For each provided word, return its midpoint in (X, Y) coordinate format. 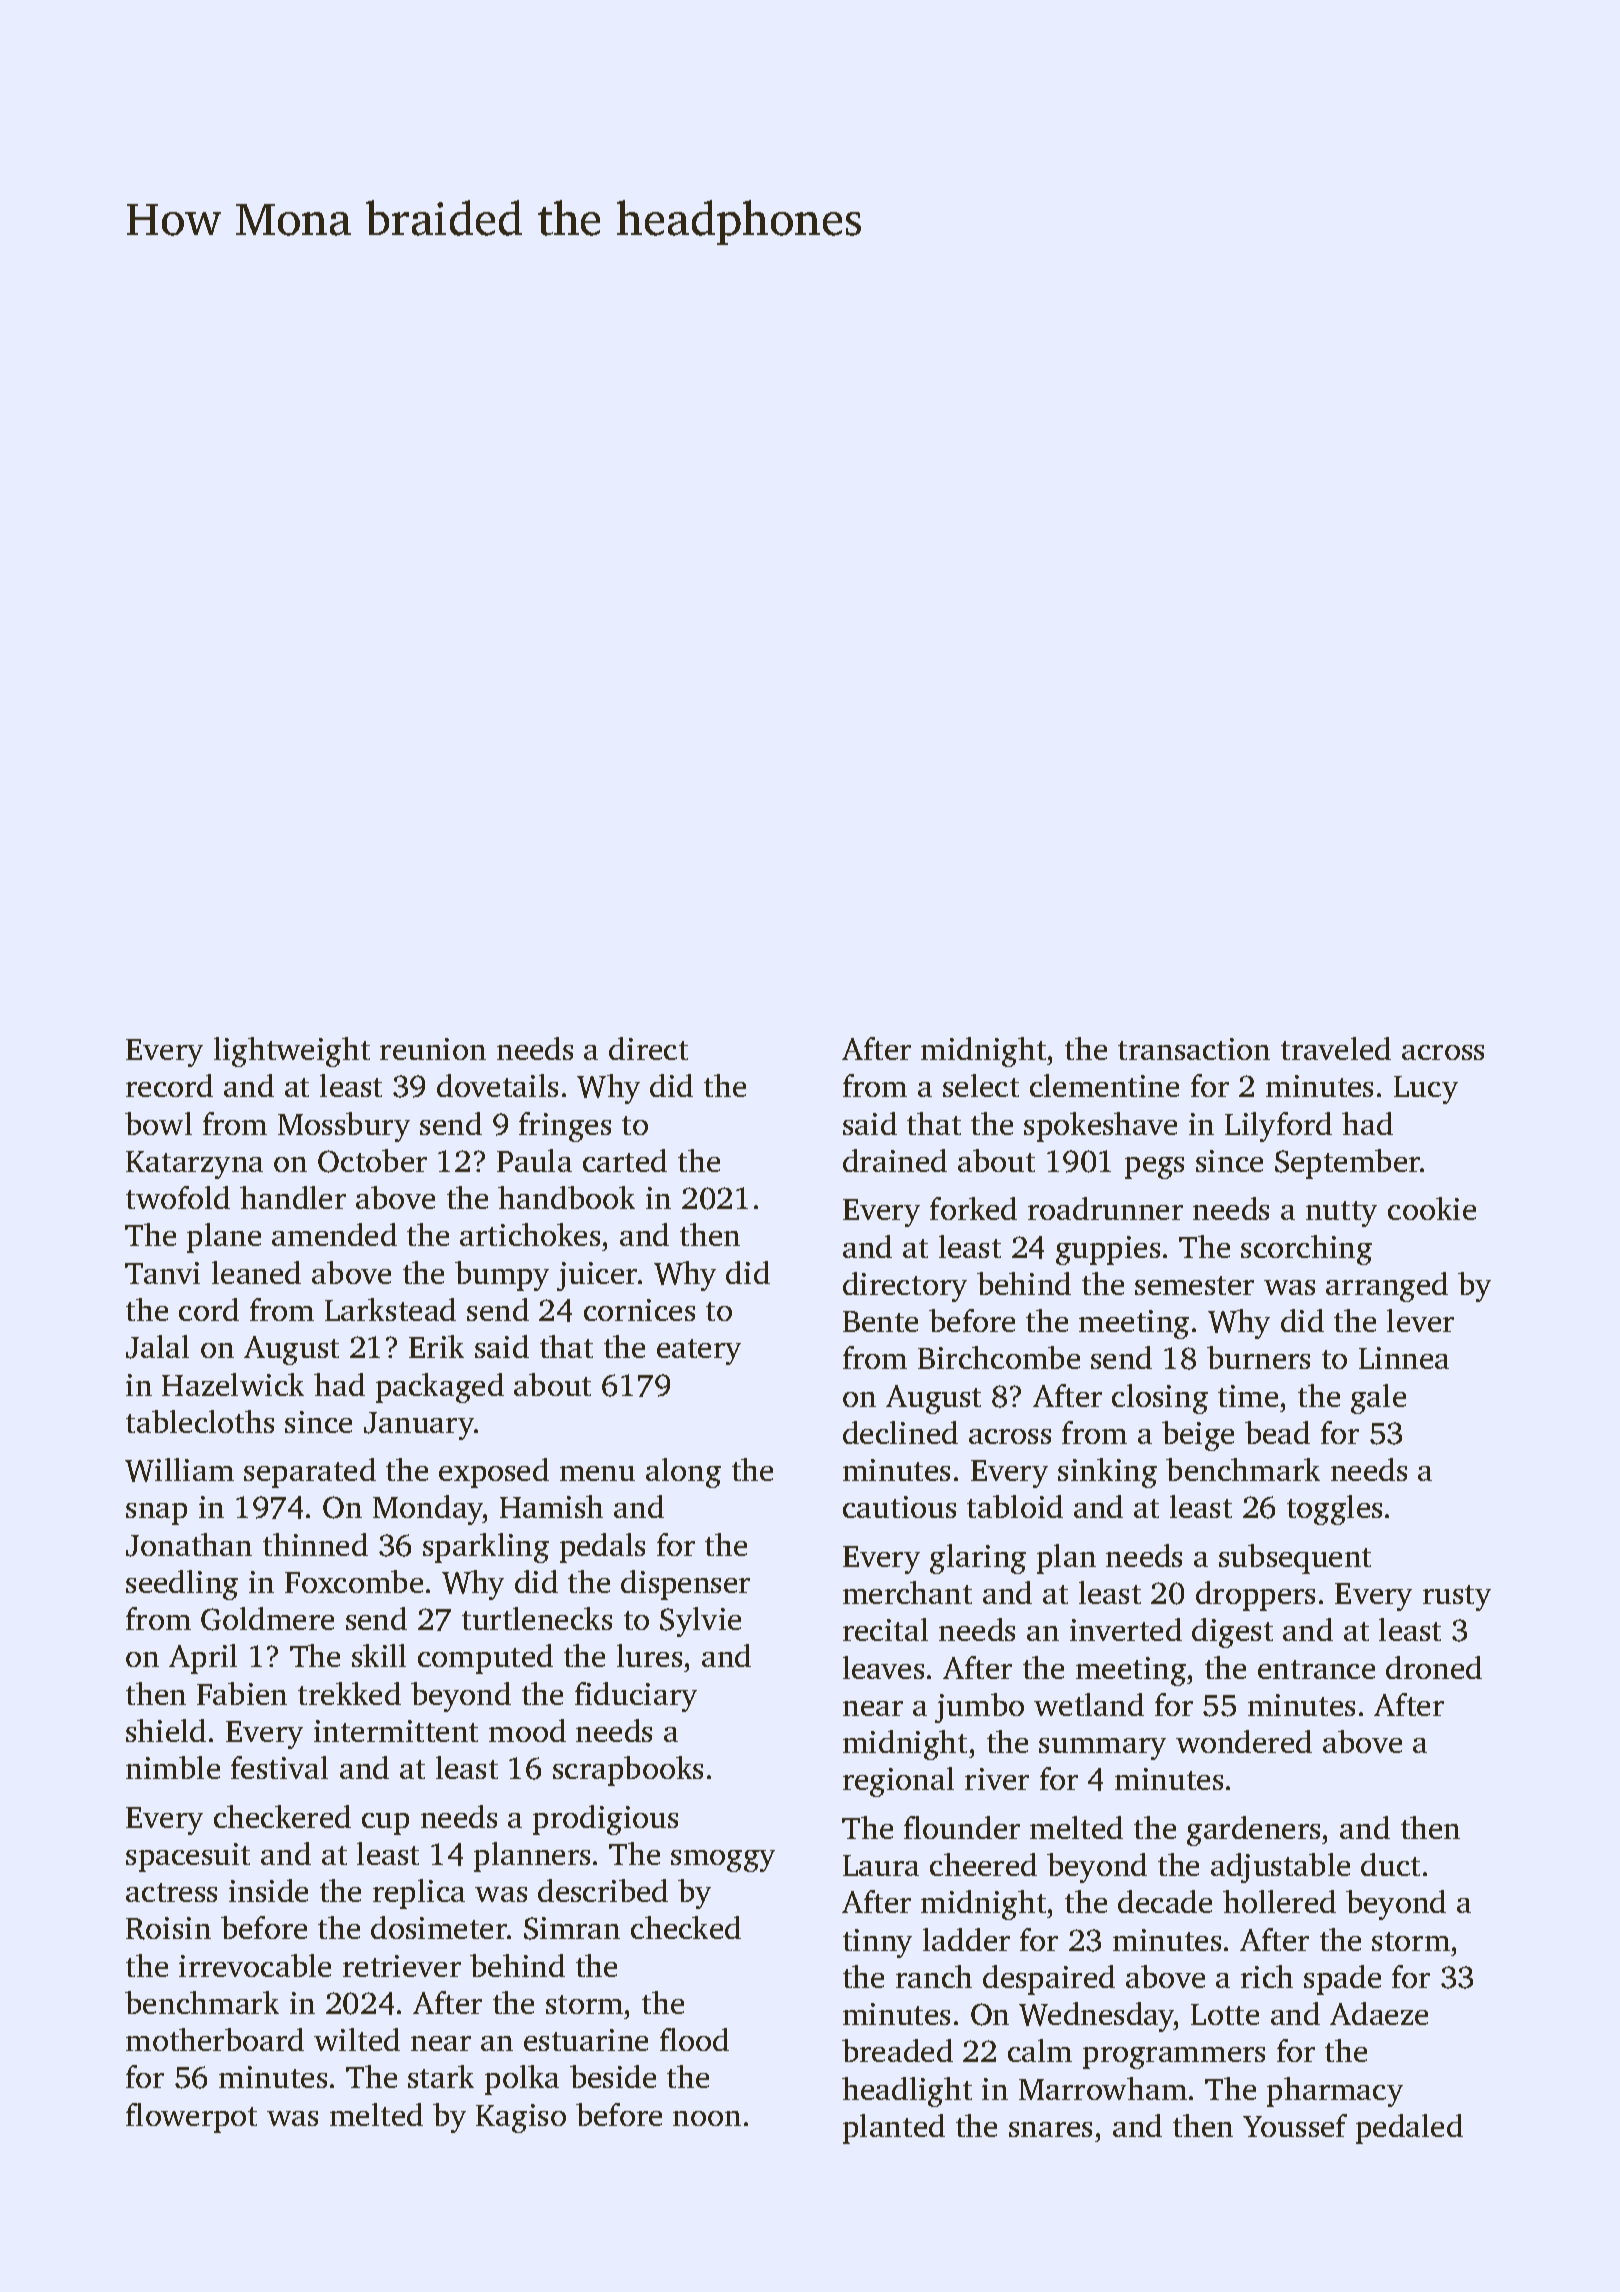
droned (1434, 1667)
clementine (1104, 1085)
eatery (699, 1352)
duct (1390, 1864)
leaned (256, 1272)
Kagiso (521, 2118)
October (372, 1161)
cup (385, 1824)
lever (1420, 1320)
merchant (907, 1592)
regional (898, 1782)
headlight (907, 2092)
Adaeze (1379, 2013)
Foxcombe (354, 1581)
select (981, 1085)
